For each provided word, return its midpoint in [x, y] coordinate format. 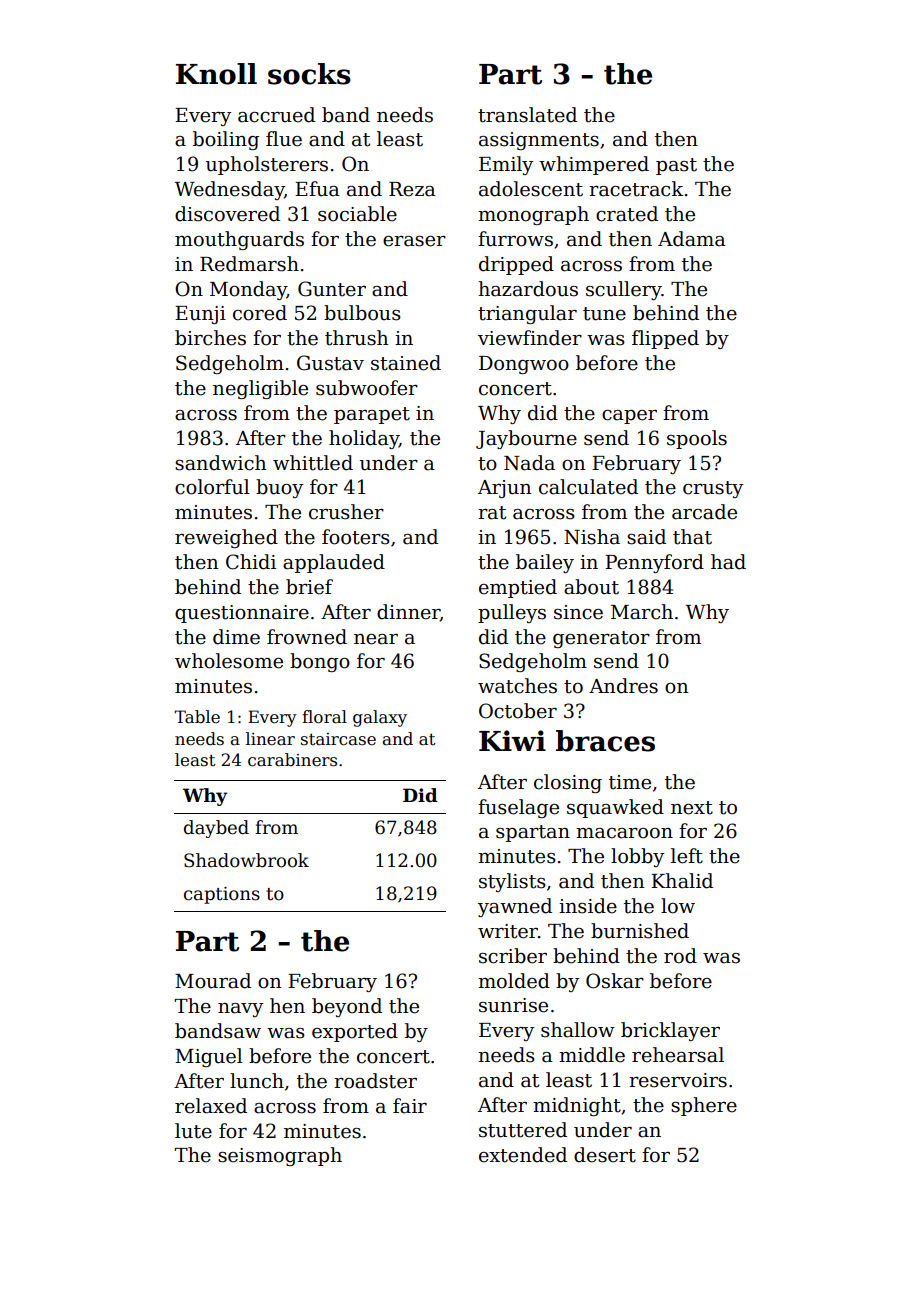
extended [523, 1155]
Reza [412, 189]
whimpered [594, 165]
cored [260, 313]
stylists [512, 882]
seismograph [280, 1156]
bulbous [362, 313]
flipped [665, 339]
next [692, 808]
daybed [216, 829]
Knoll [216, 74]
